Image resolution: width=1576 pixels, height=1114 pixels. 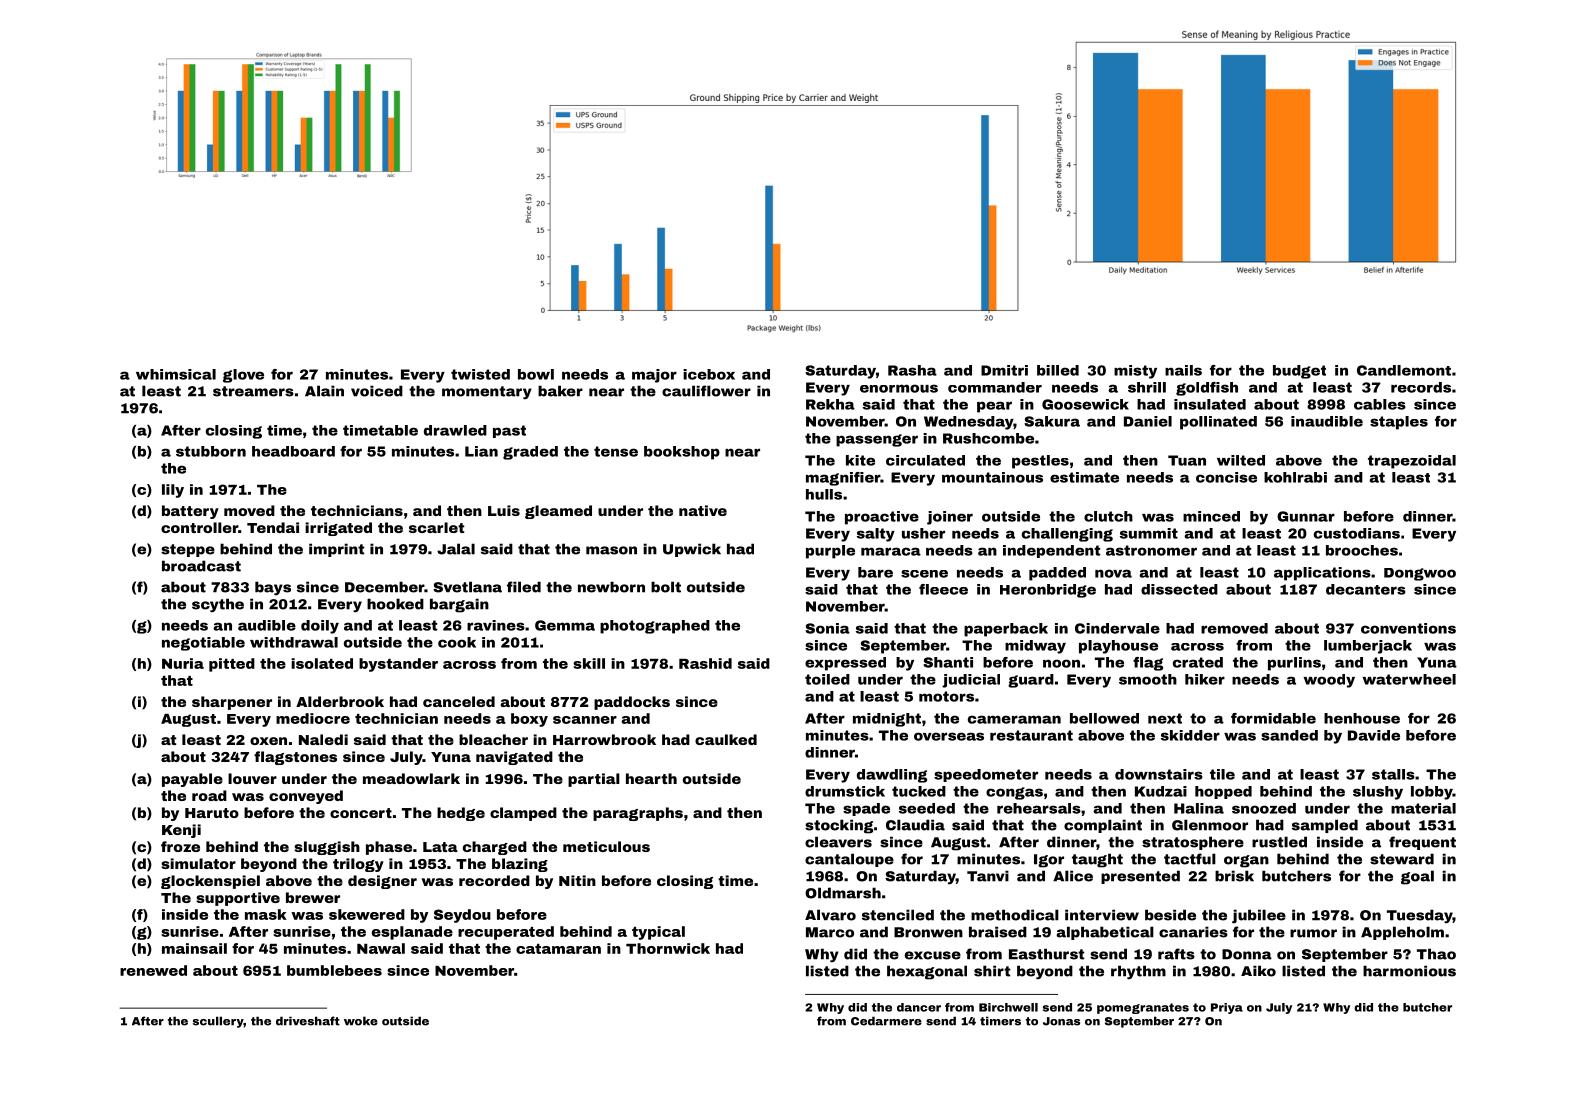 What do you see at coordinates (1246, 861) in the screenshot?
I see `organ` at bounding box center [1246, 861].
